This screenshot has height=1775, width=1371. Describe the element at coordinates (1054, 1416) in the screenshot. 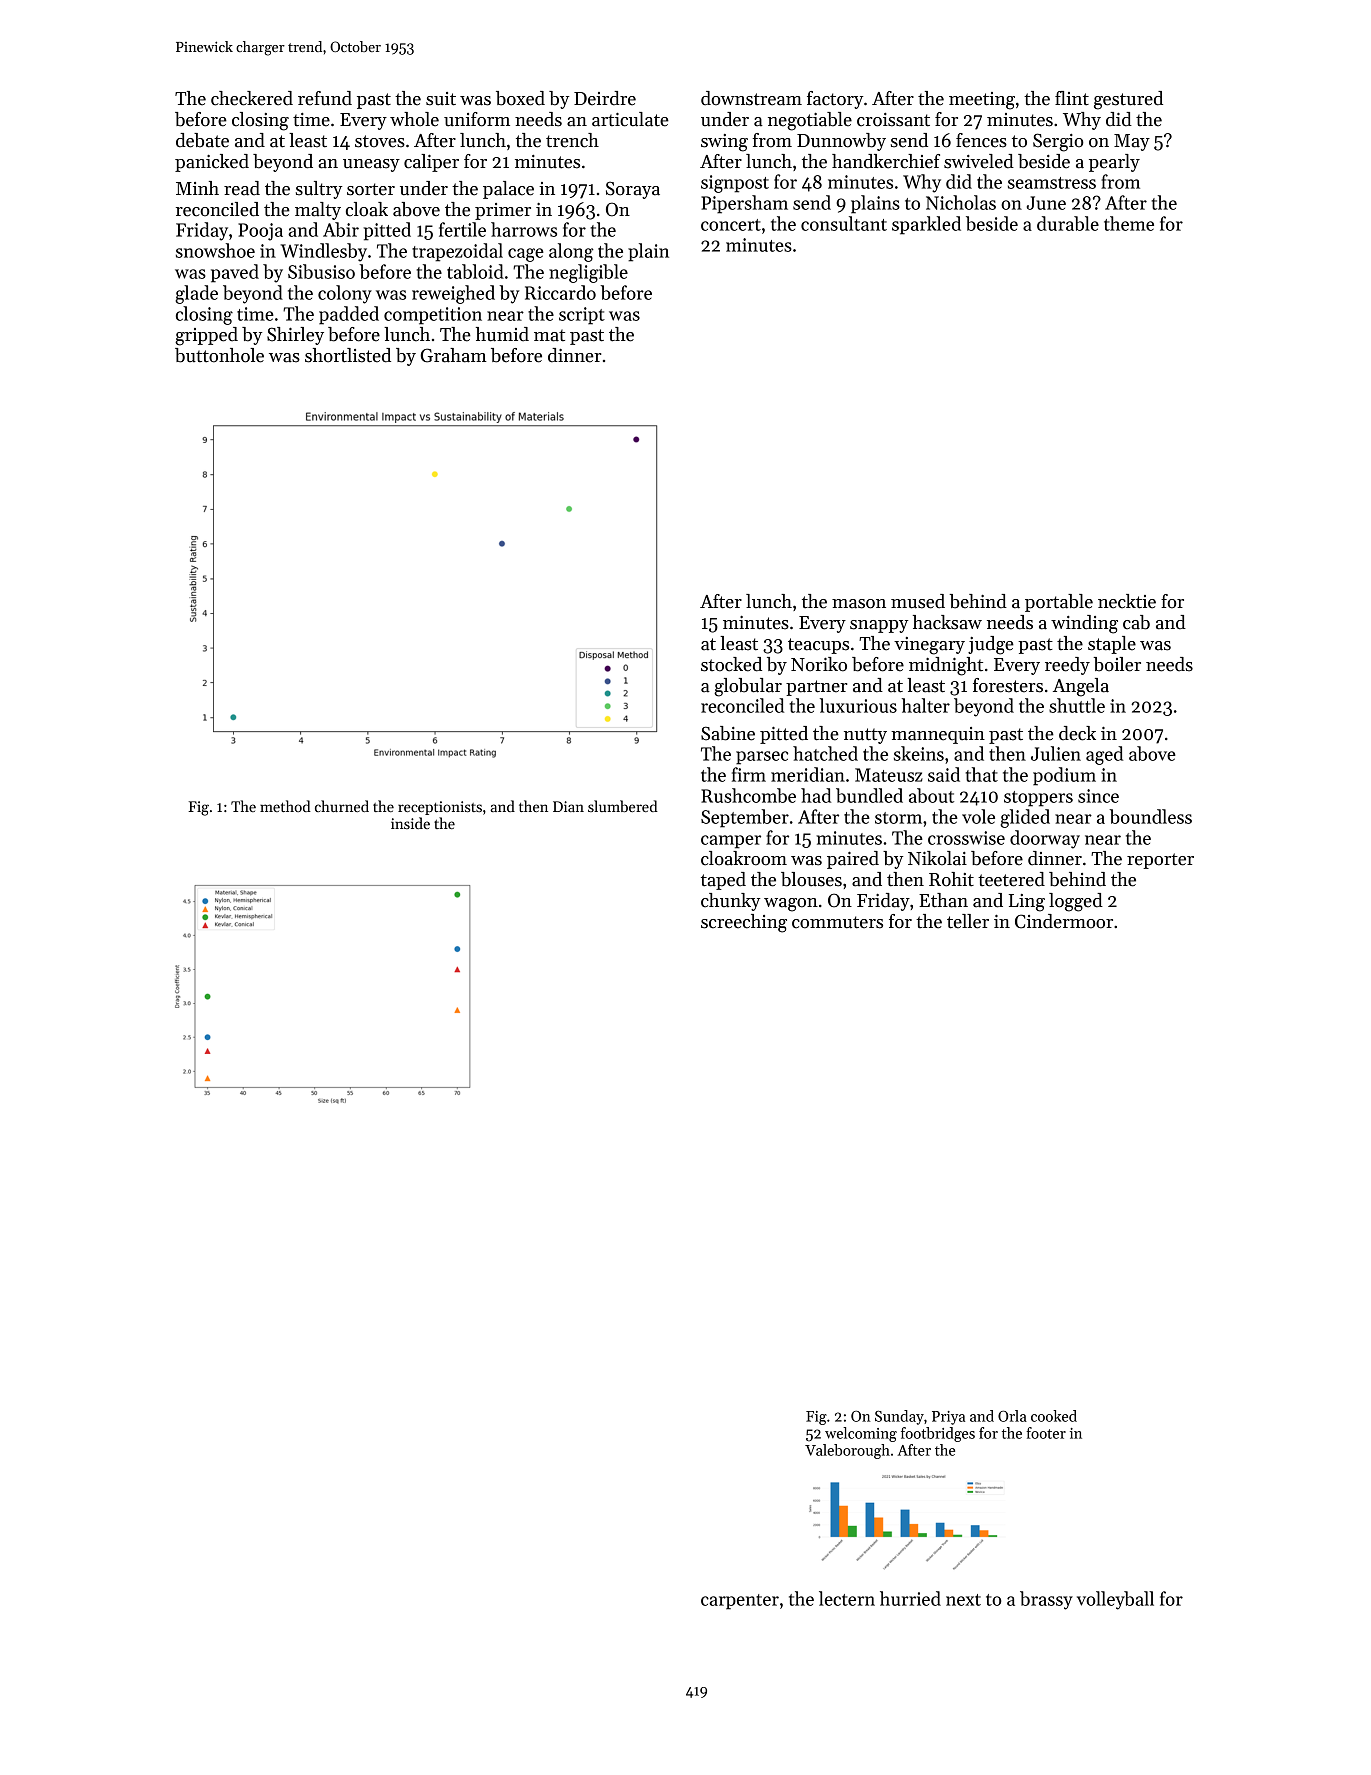

I see `cooked` at that location.
